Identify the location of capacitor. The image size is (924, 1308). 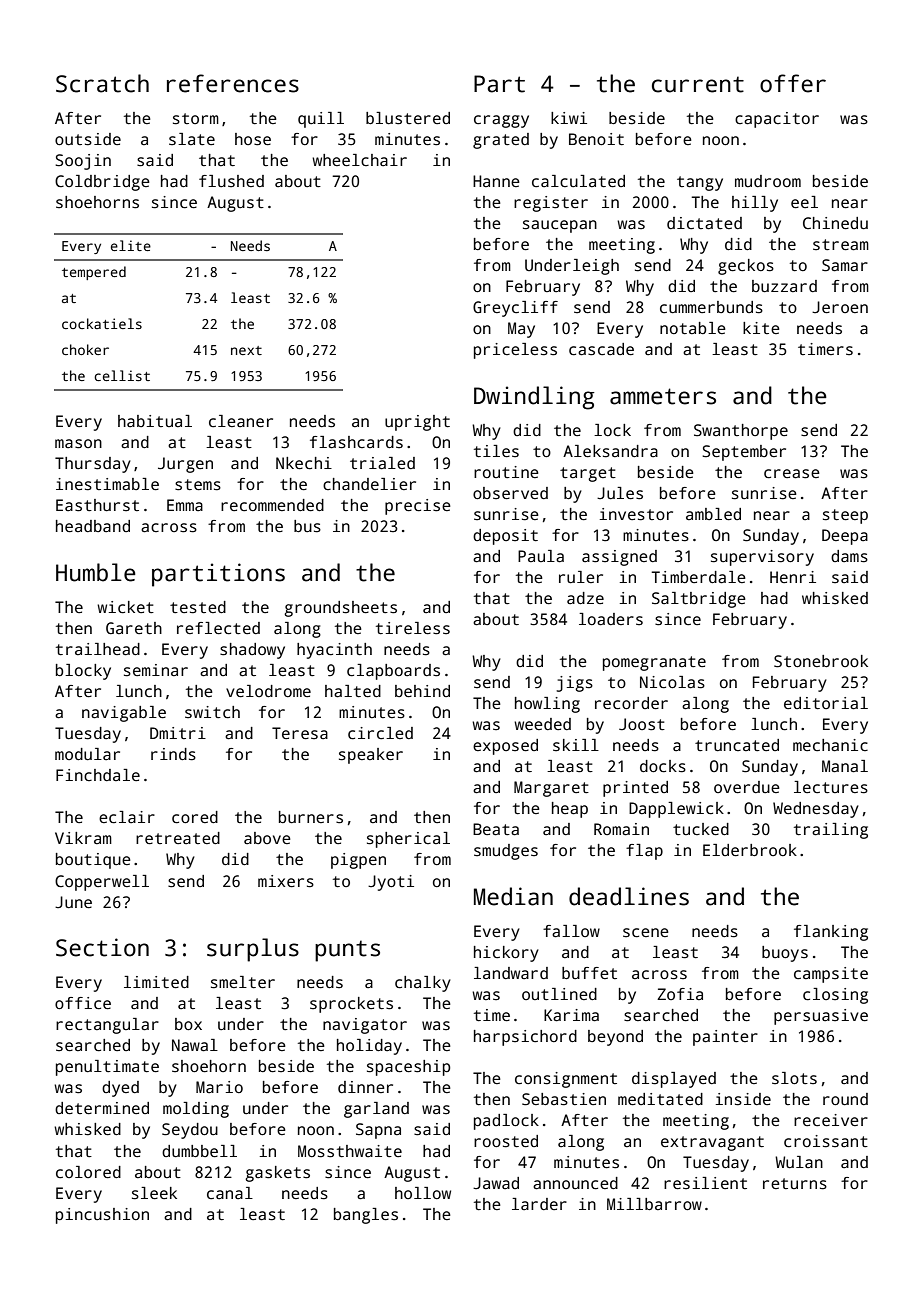
(777, 120).
